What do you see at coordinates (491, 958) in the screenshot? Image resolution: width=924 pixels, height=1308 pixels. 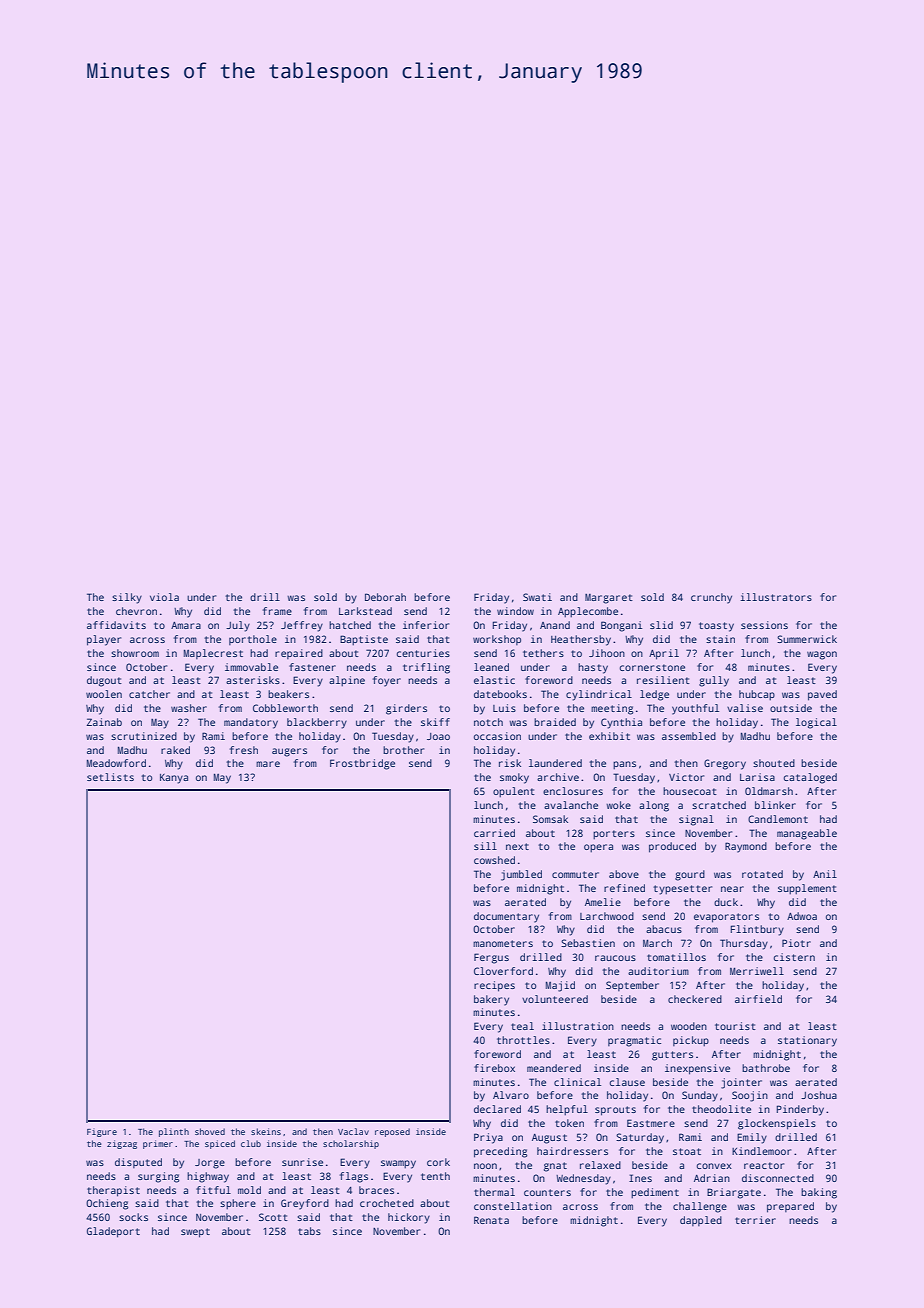 I see `Fergus` at bounding box center [491, 958].
